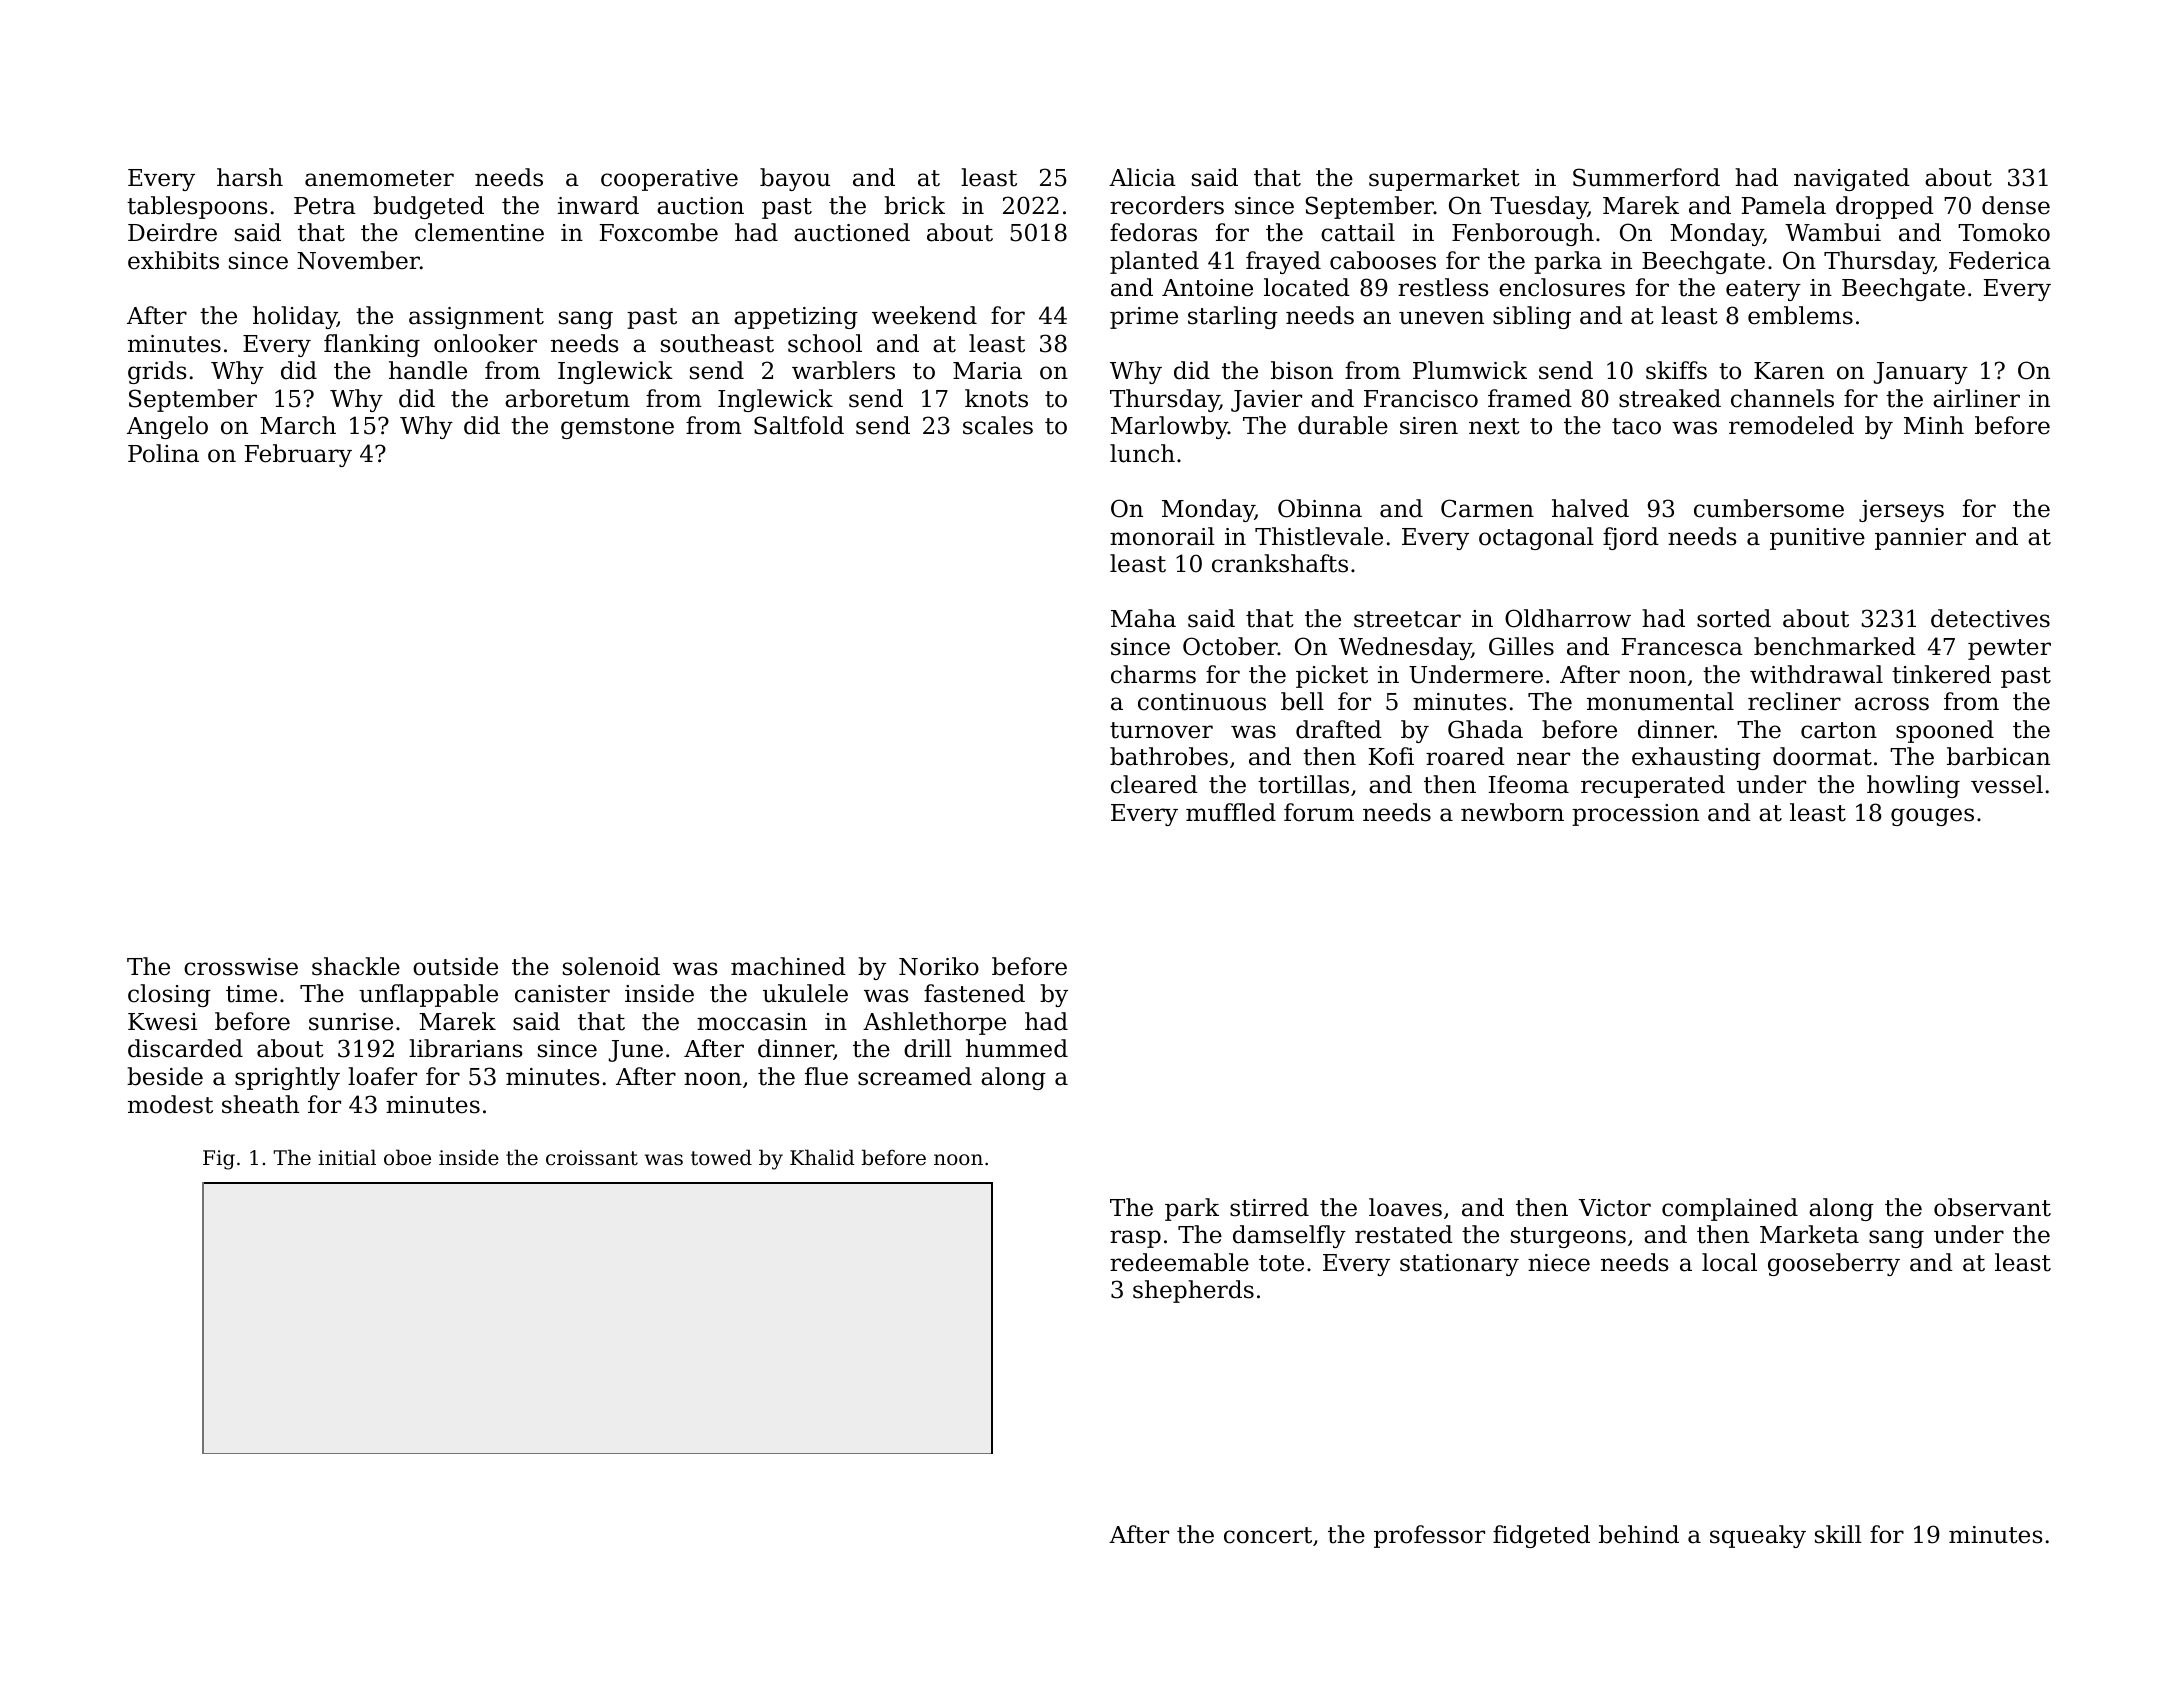 The height and width of the image is (1683, 2178). I want to click on tote, so click(1281, 1263).
